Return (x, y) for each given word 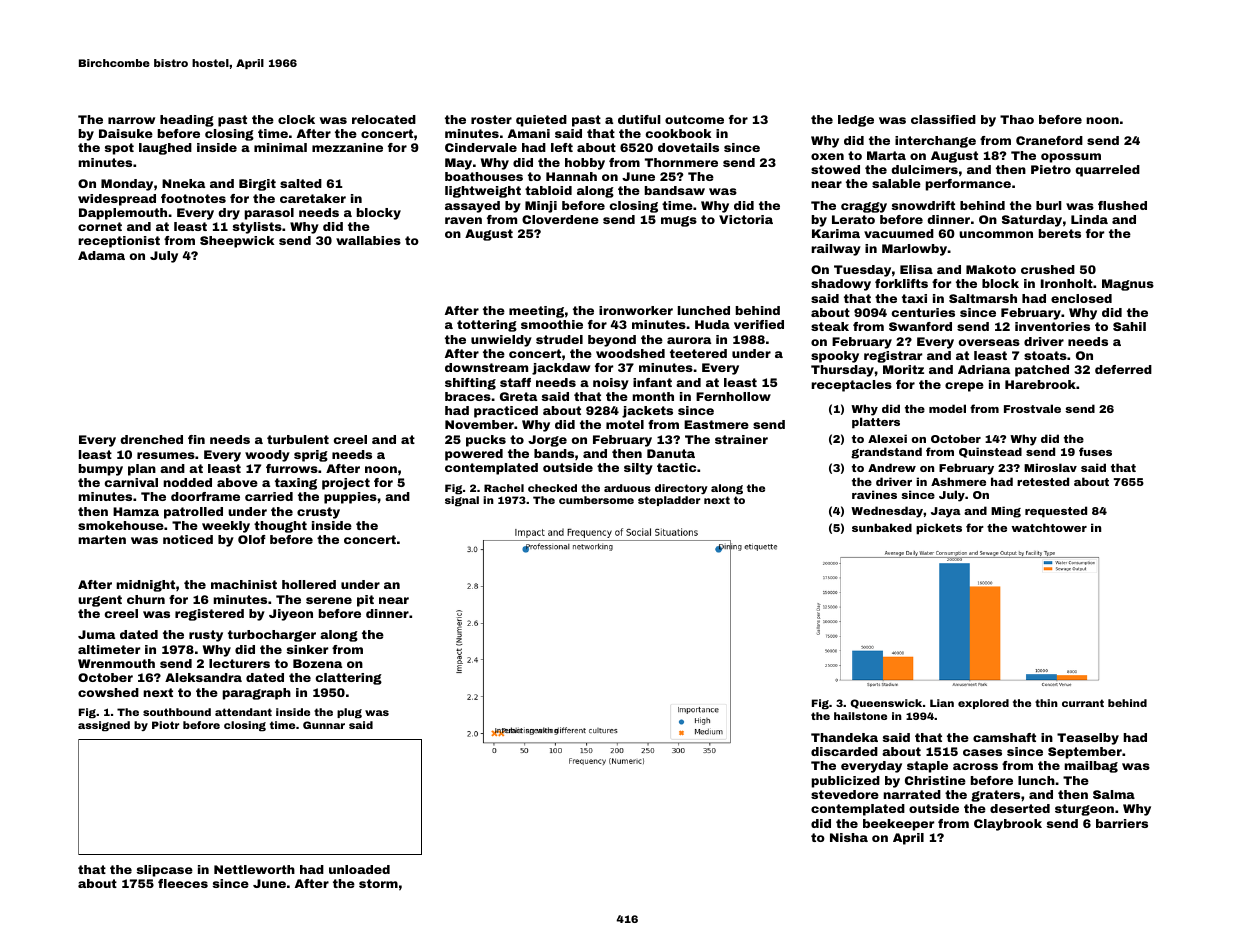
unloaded (359, 869)
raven (463, 220)
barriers (1122, 823)
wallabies (368, 240)
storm (378, 883)
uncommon (996, 234)
